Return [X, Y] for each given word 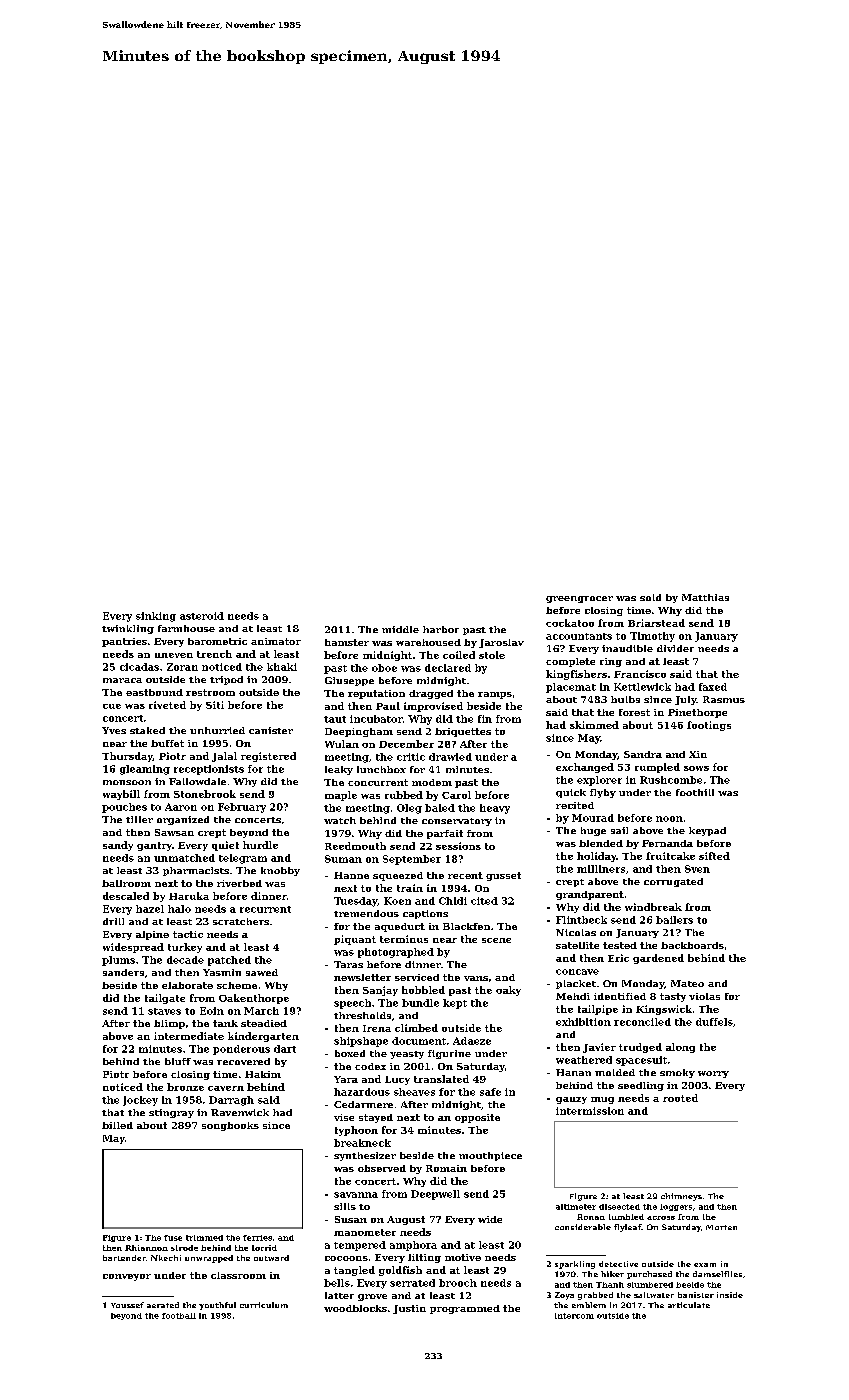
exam [705, 1265]
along [680, 1048]
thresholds [362, 1015]
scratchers [241, 921]
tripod [226, 680]
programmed [465, 1309]
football [179, 1316]
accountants [579, 636]
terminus [404, 939]
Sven [697, 869]
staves [164, 1011]
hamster [347, 642]
